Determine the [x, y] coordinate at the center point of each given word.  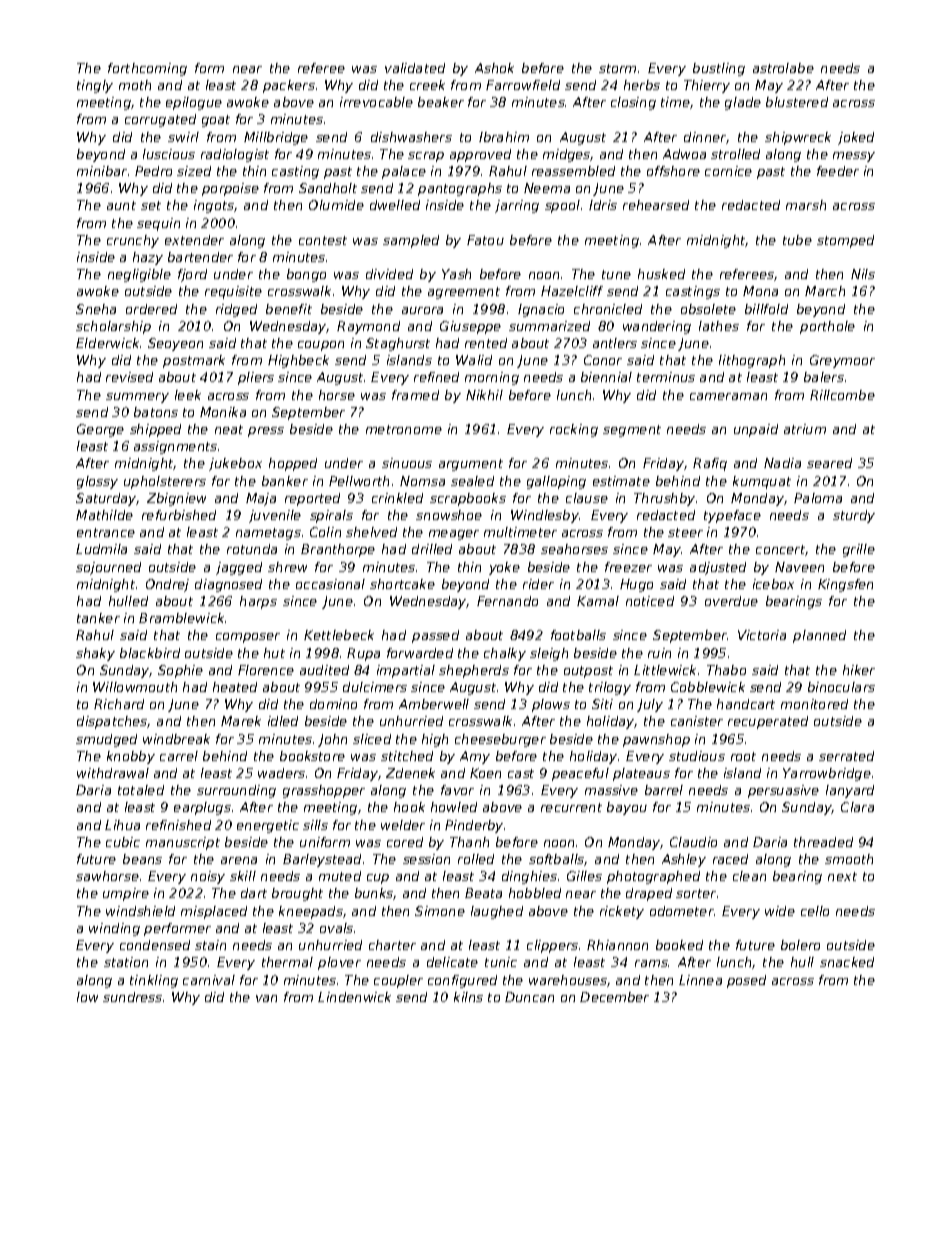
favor [457, 790]
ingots [214, 206]
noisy [208, 877]
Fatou [485, 240]
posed [746, 981]
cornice [728, 171]
